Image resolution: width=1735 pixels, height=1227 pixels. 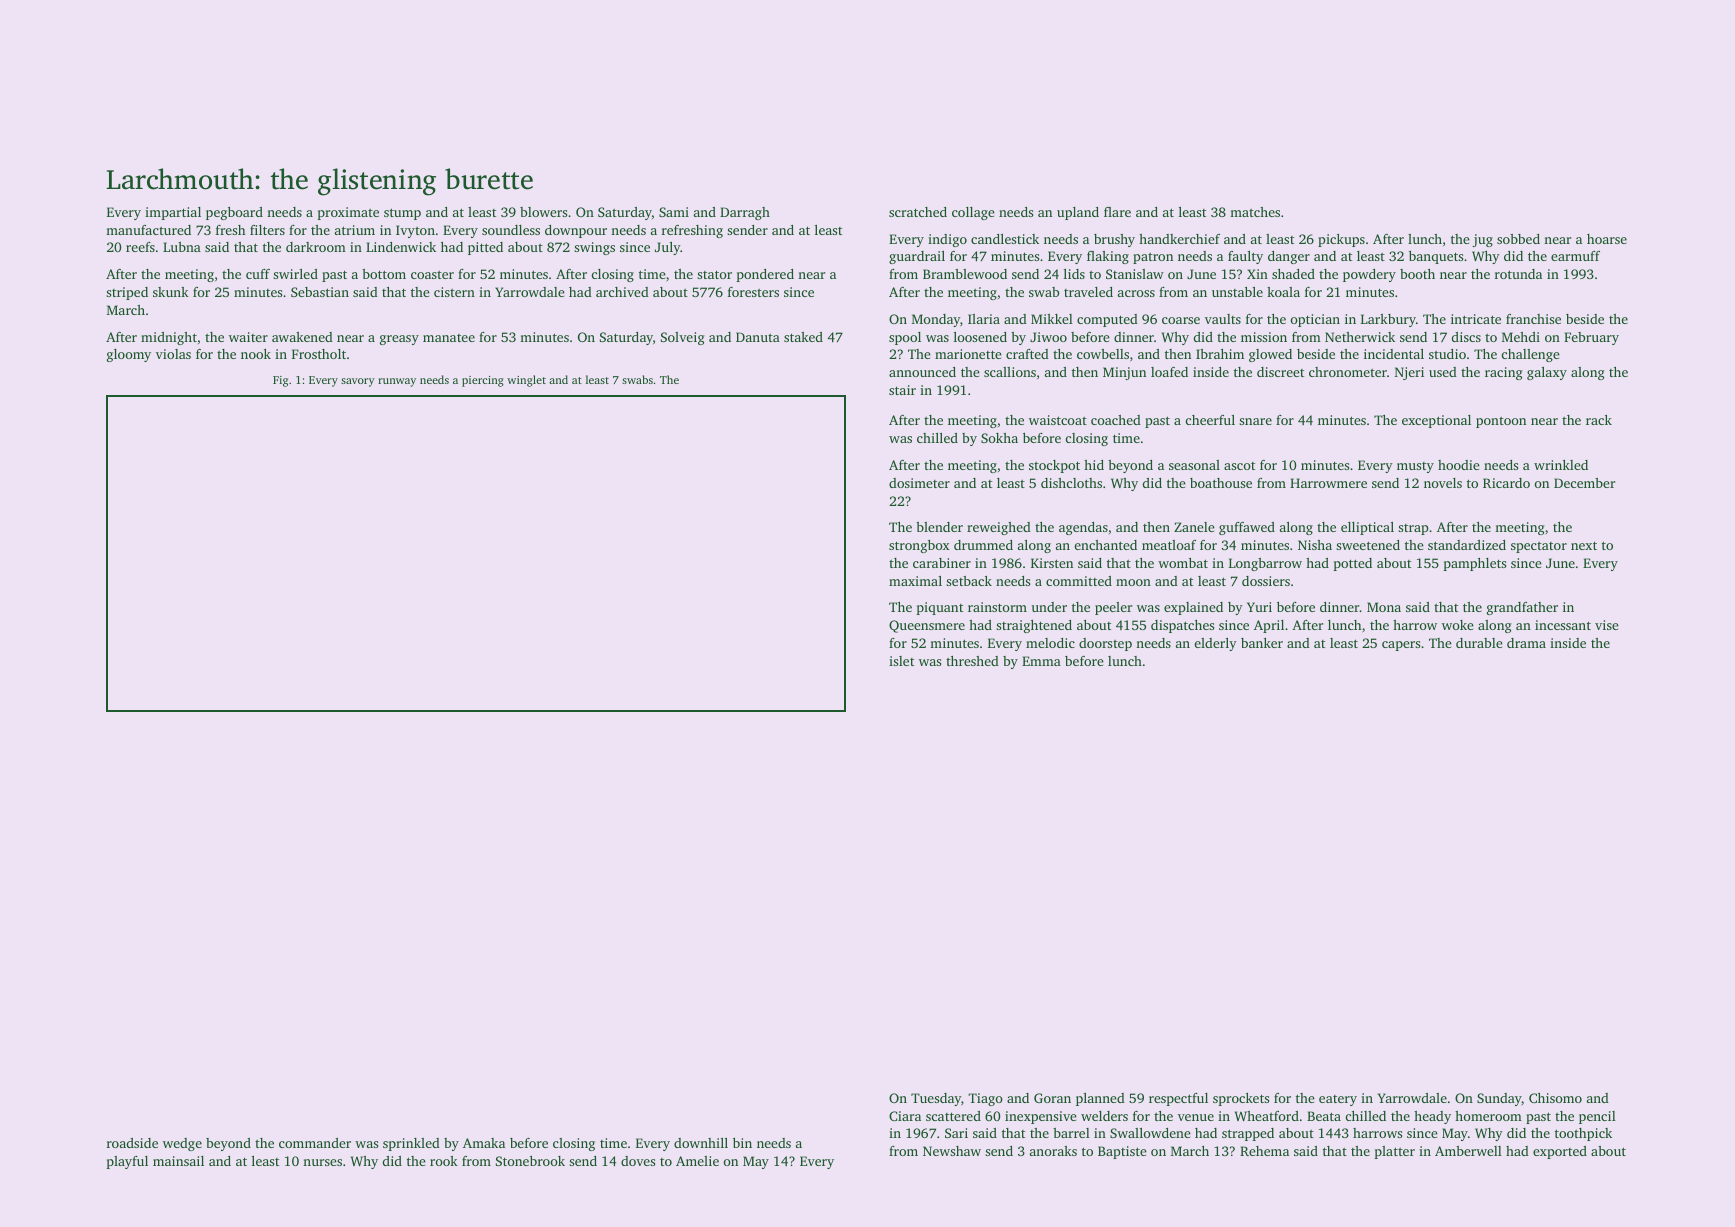 I want to click on threshed, so click(x=972, y=661).
